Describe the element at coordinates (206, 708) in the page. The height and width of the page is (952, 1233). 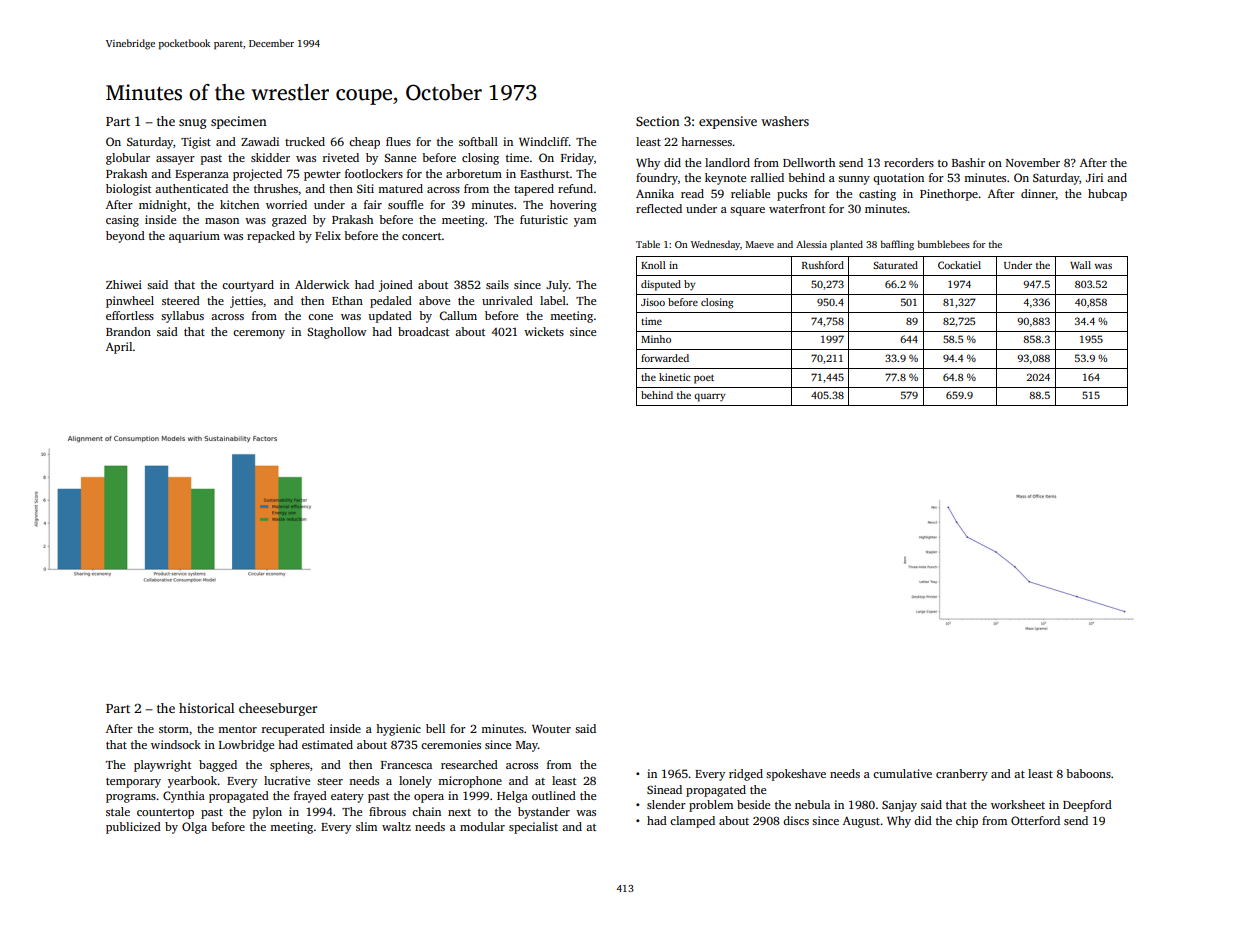
I see `historical` at that location.
